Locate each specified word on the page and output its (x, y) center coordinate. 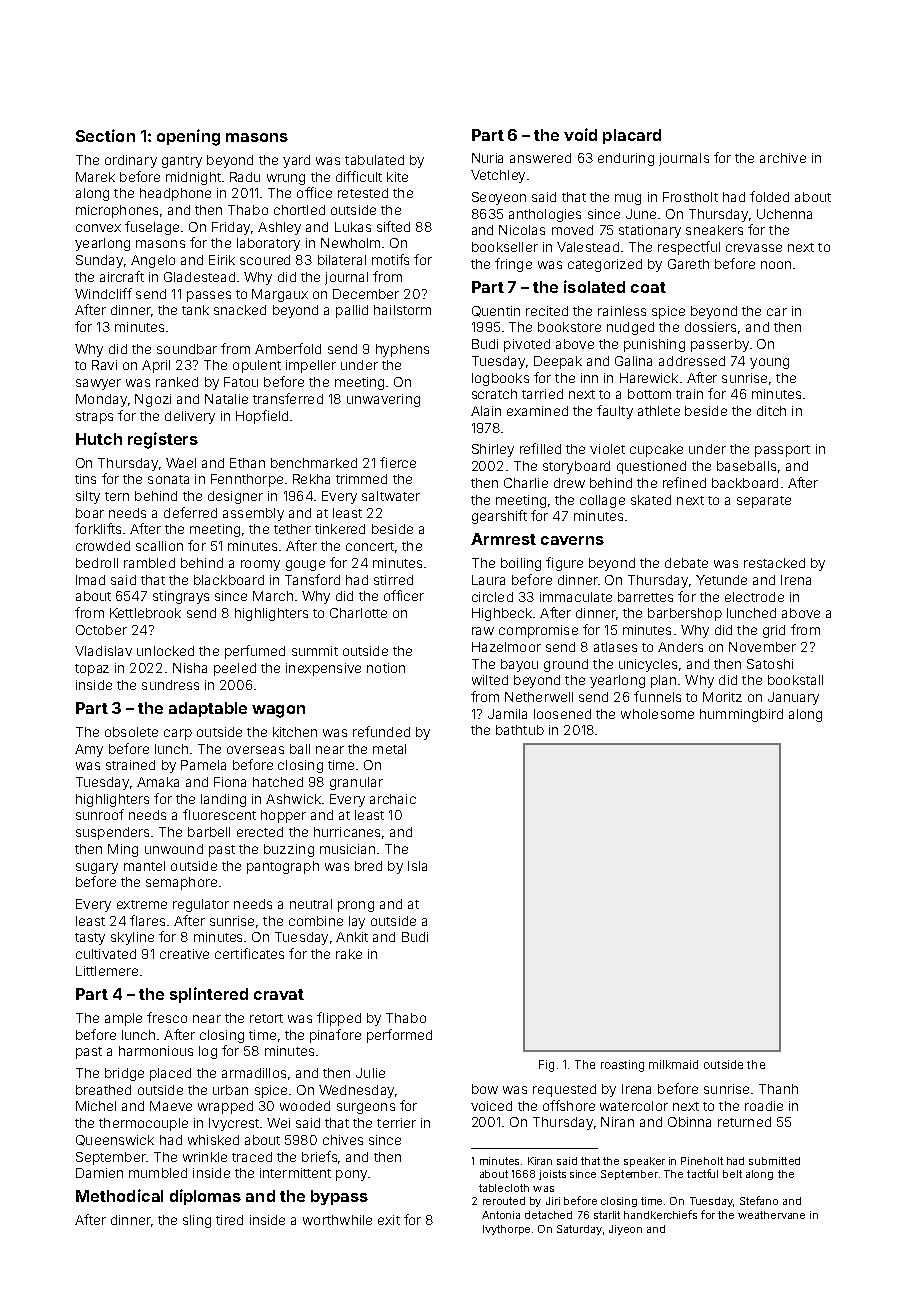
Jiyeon (625, 1230)
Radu (245, 177)
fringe (513, 265)
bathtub (520, 730)
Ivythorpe (506, 1230)
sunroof (100, 814)
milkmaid (673, 1064)
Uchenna (784, 214)
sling (197, 1221)
